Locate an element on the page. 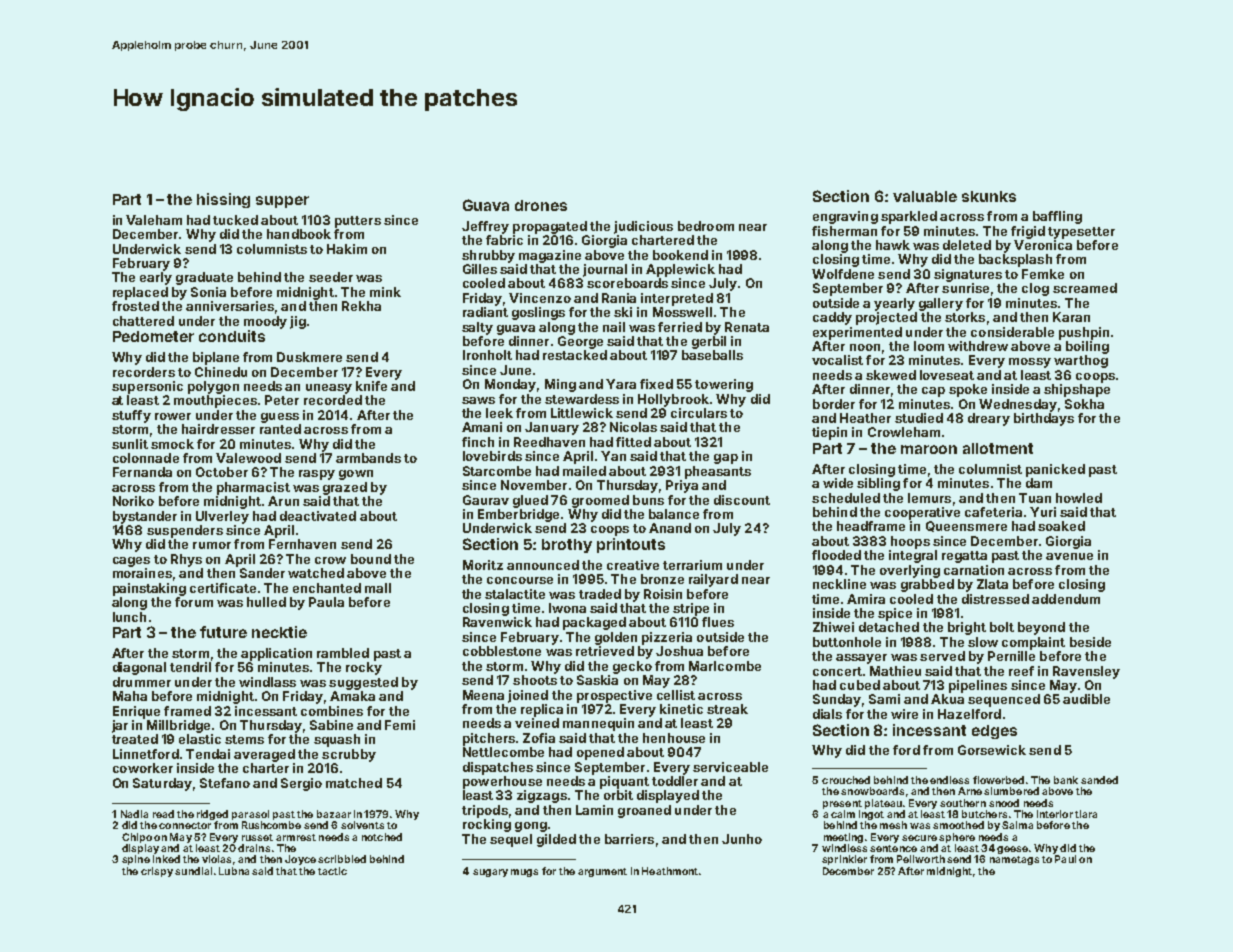 The height and width of the document is (952, 1233). stewardess is located at coordinates (582, 399).
